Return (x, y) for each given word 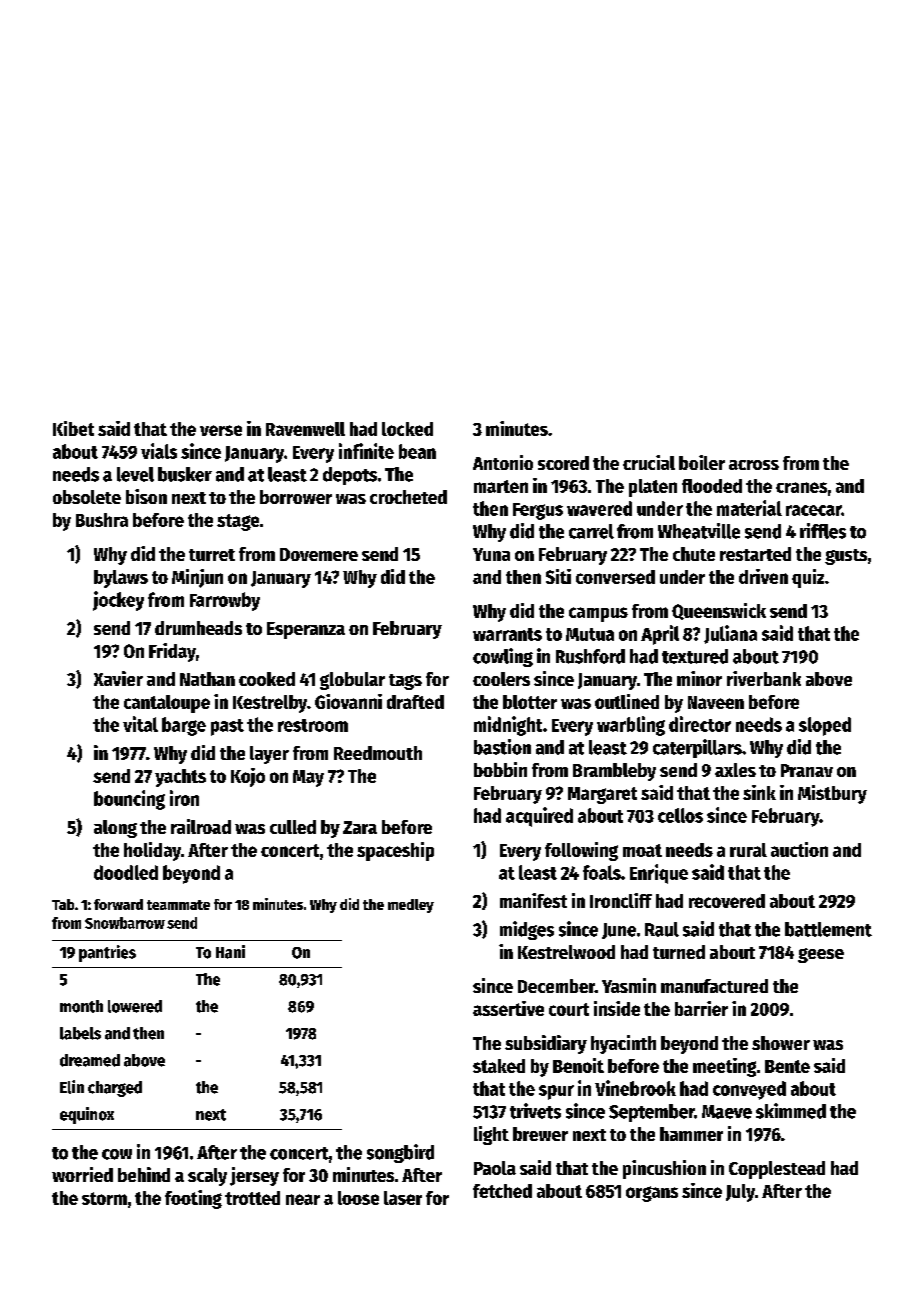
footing (193, 1199)
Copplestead (777, 1170)
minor (699, 678)
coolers (501, 679)
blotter (530, 702)
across (754, 465)
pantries (107, 953)
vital (140, 724)
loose (358, 1198)
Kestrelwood (566, 952)
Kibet (73, 428)
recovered (727, 901)
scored (563, 463)
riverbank (764, 678)
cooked (267, 679)
